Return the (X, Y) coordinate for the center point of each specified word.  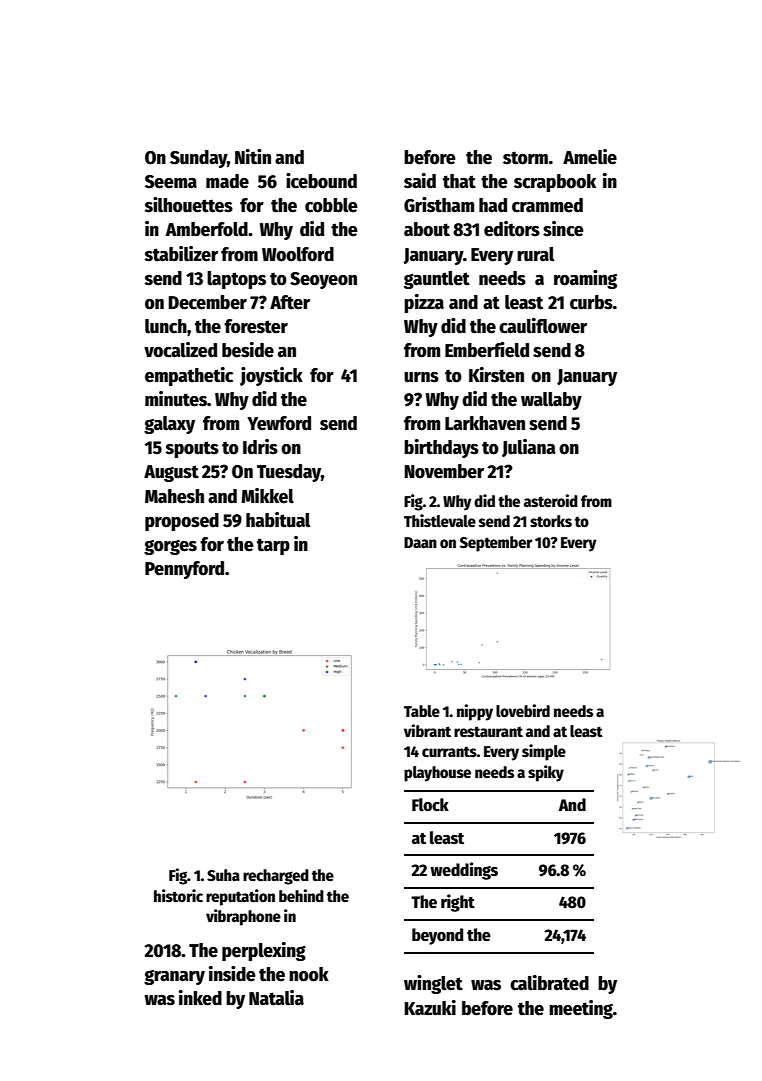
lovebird (523, 711)
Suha (223, 875)
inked (200, 998)
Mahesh (174, 496)
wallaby (551, 401)
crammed (547, 205)
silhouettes (189, 205)
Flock (430, 805)
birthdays (441, 448)
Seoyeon (323, 280)
